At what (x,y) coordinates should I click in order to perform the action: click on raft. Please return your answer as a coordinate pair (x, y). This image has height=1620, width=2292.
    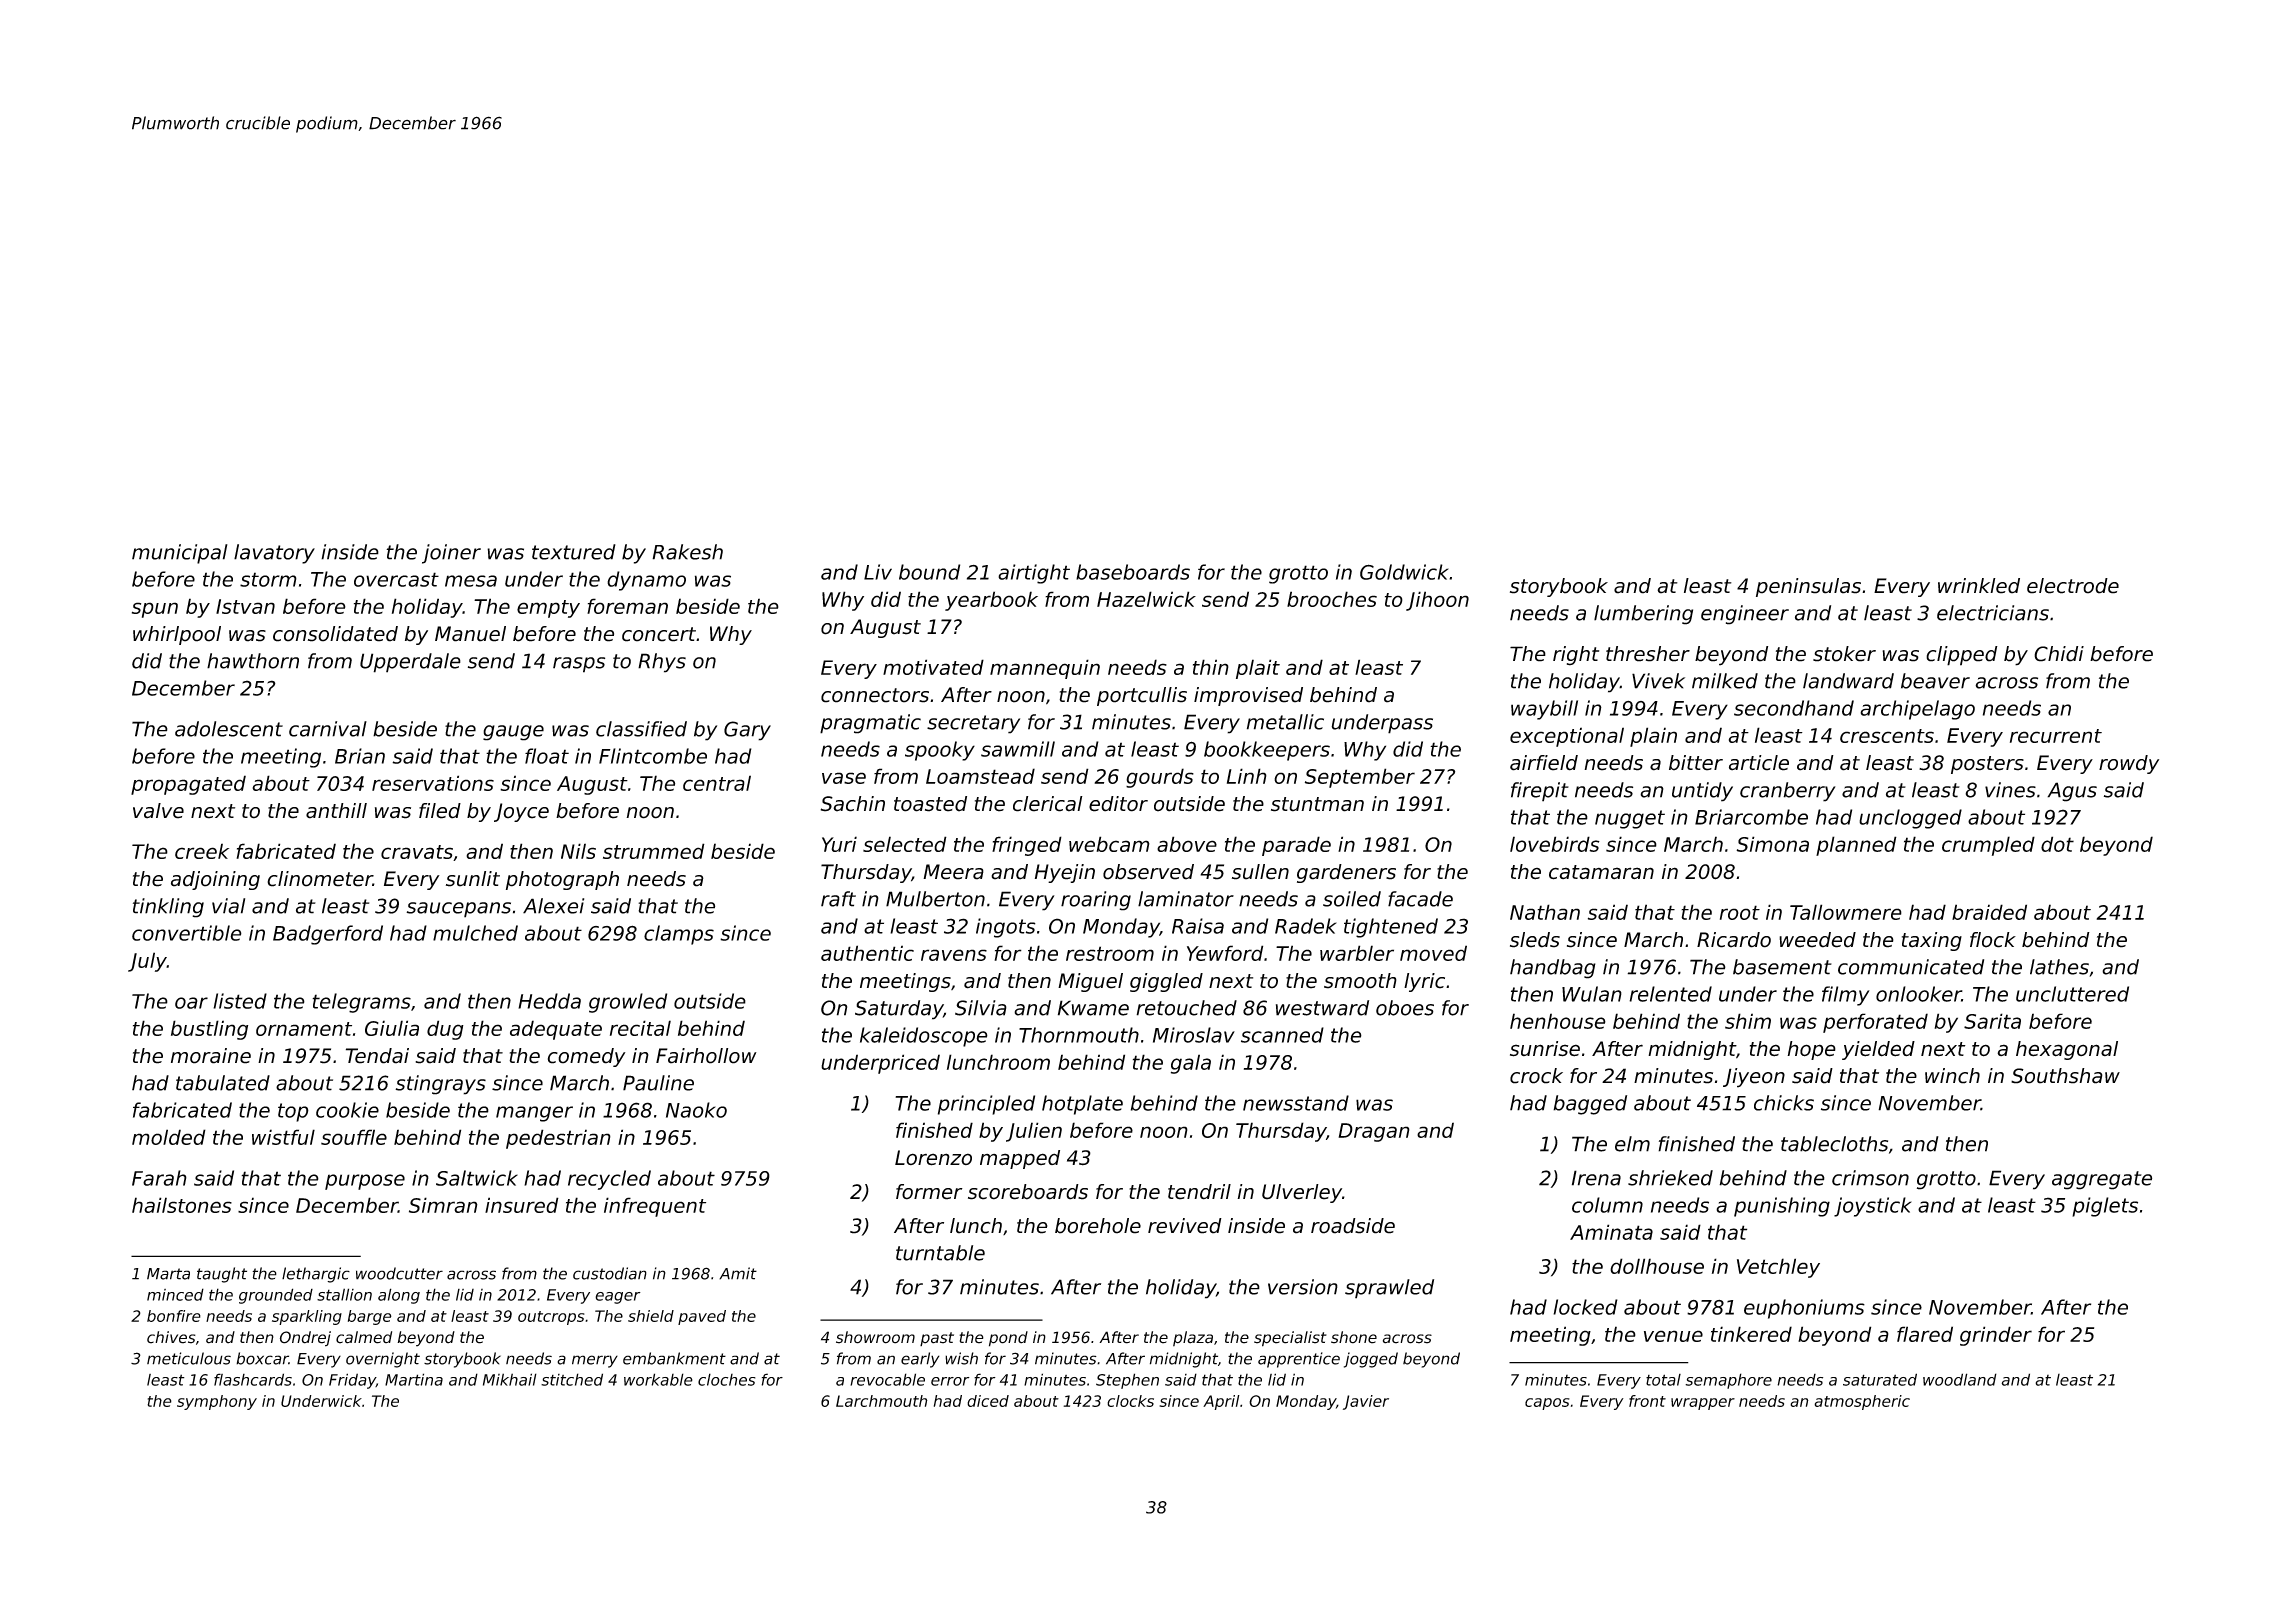
    Looking at the image, I should click on (838, 899).
